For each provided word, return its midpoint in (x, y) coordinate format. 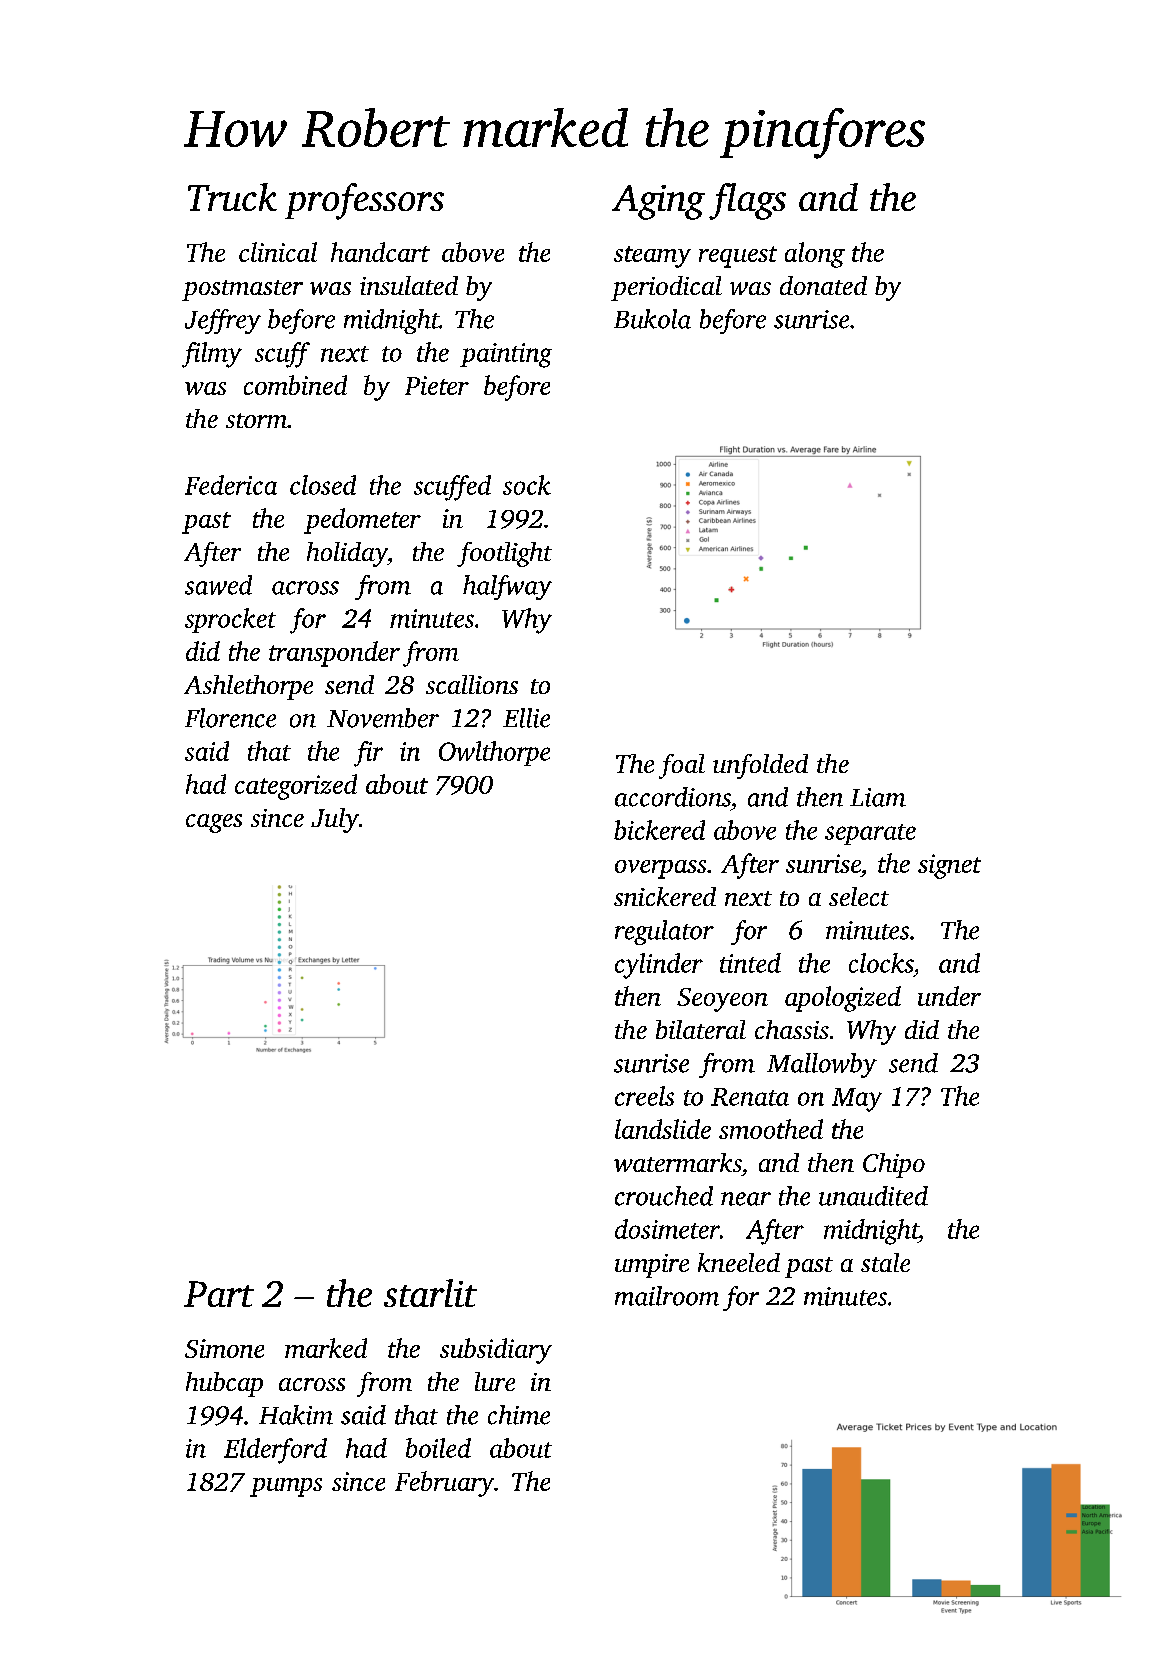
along (815, 255)
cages (214, 823)
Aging (658, 202)
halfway (507, 587)
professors (364, 201)
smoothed (771, 1129)
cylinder (659, 966)
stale (885, 1262)
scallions (472, 684)
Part (219, 1294)
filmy (212, 355)
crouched (664, 1196)
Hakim (296, 1415)
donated (823, 285)
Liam (878, 797)
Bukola (652, 319)
